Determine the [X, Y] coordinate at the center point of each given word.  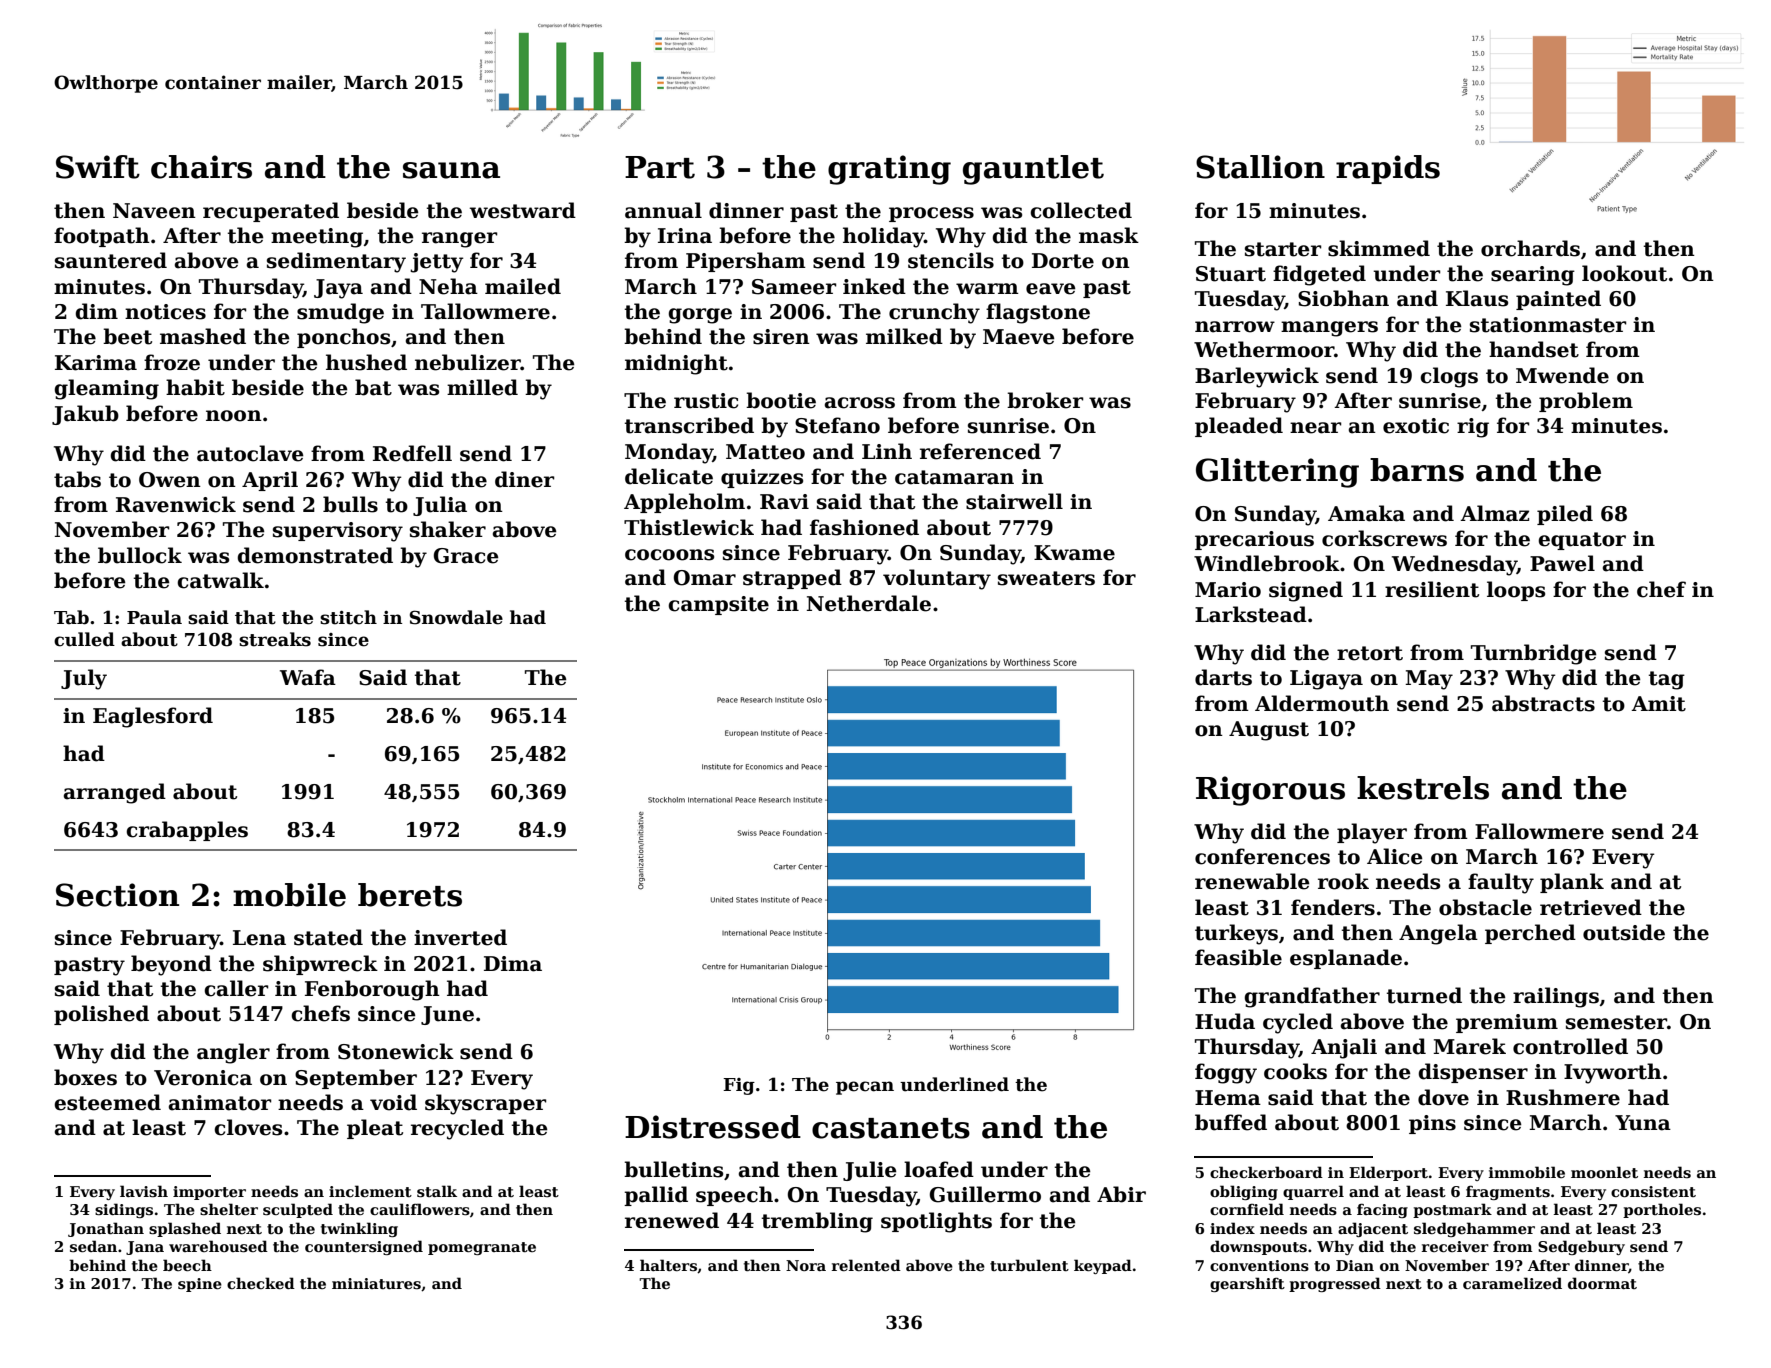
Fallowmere [1539, 831]
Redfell [412, 453]
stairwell [1014, 501]
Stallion [1260, 167]
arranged [115, 793]
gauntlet [1033, 170]
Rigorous [1270, 791]
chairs [201, 167]
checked [261, 1283]
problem [1586, 402]
